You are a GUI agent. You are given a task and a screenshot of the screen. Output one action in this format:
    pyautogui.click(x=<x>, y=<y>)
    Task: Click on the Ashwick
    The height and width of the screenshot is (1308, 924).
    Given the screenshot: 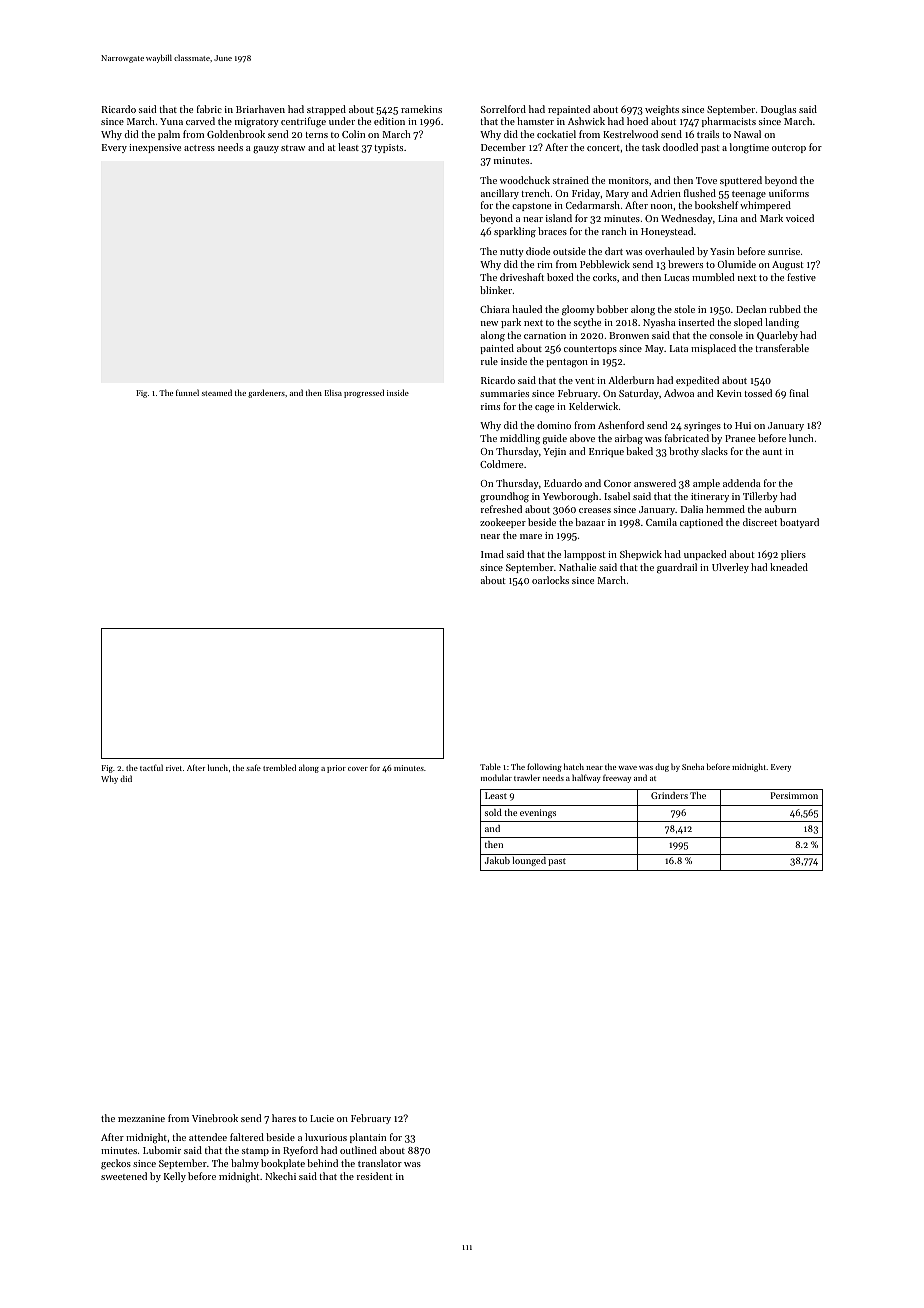 What is the action you would take?
    pyautogui.click(x=586, y=121)
